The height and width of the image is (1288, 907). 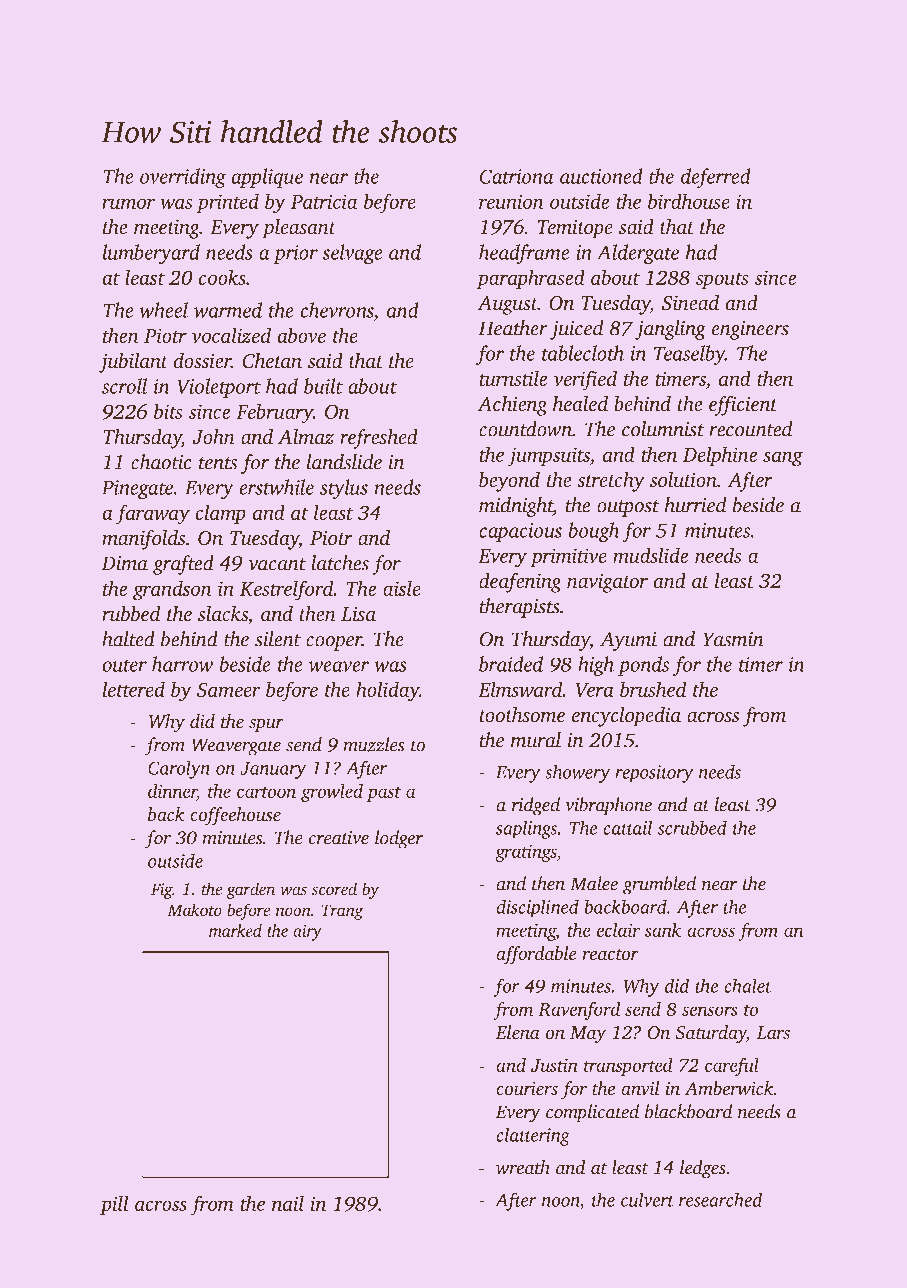 What do you see at coordinates (748, 985) in the image?
I see `chalet` at bounding box center [748, 985].
